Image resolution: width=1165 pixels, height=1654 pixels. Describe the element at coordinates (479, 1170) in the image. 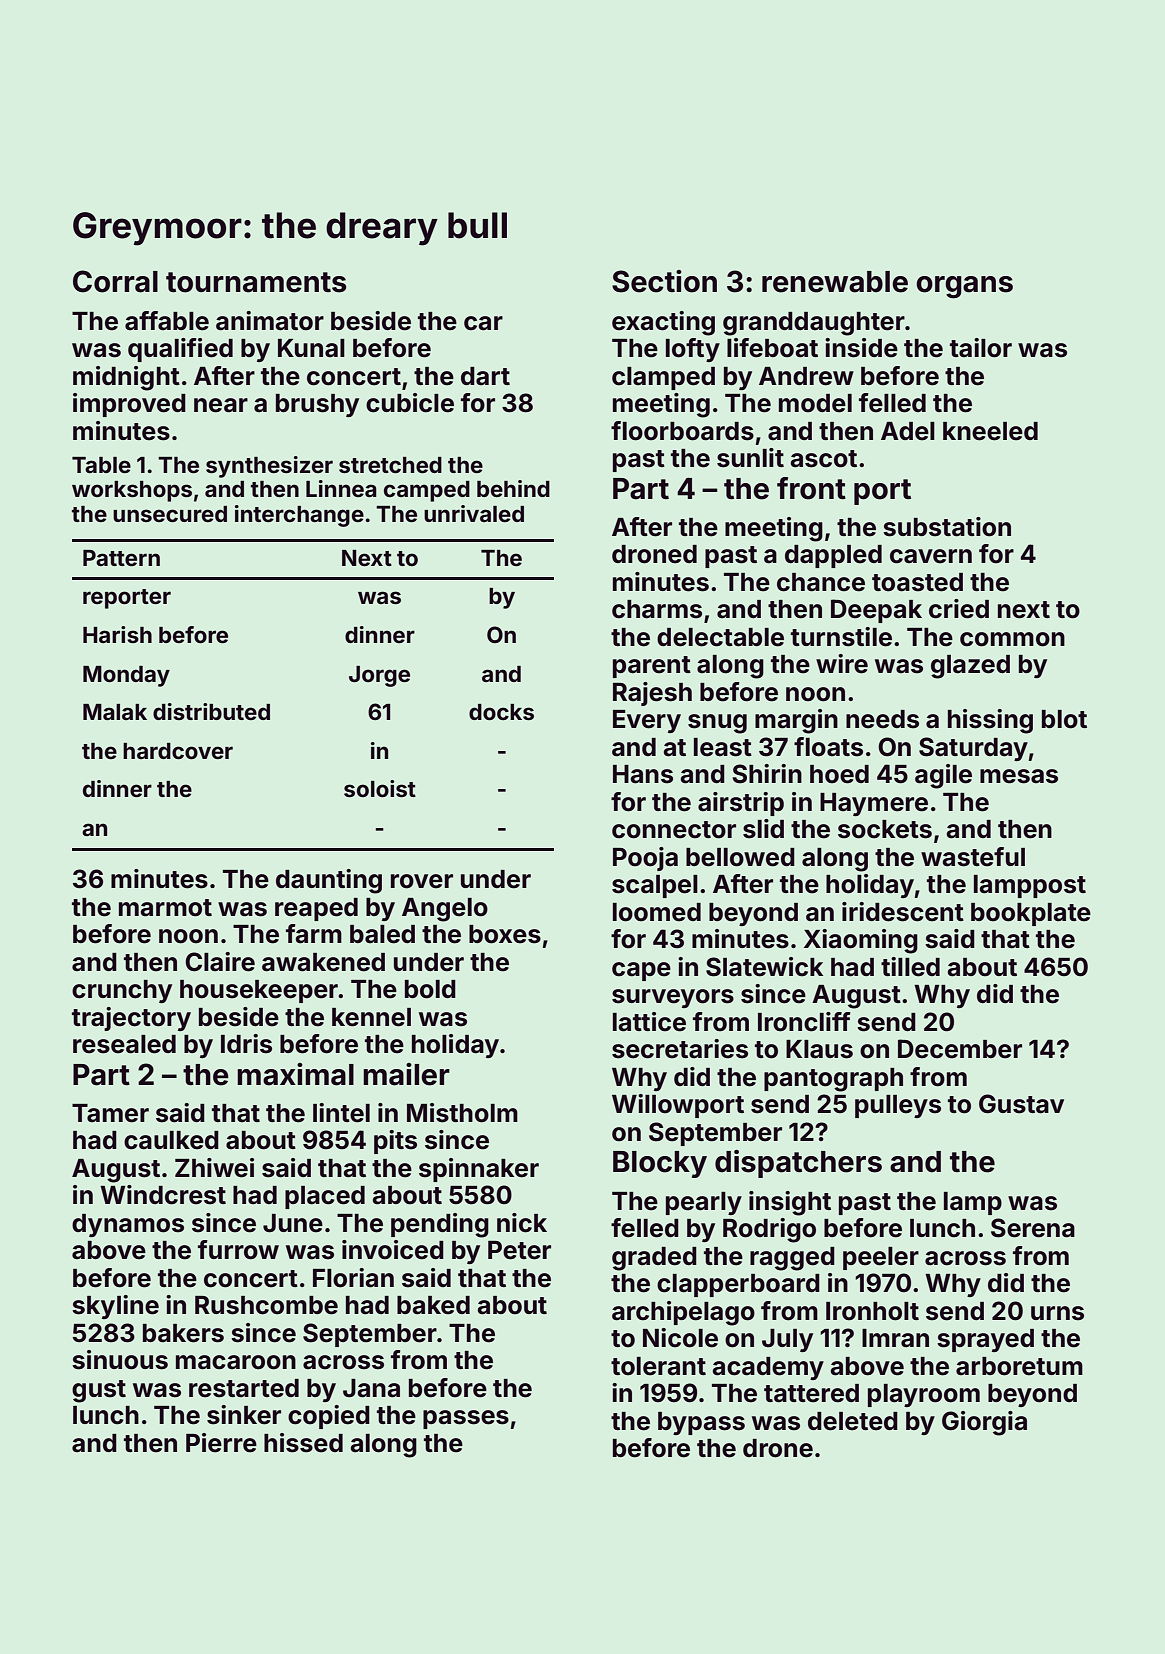

I see `spinnaker` at that location.
